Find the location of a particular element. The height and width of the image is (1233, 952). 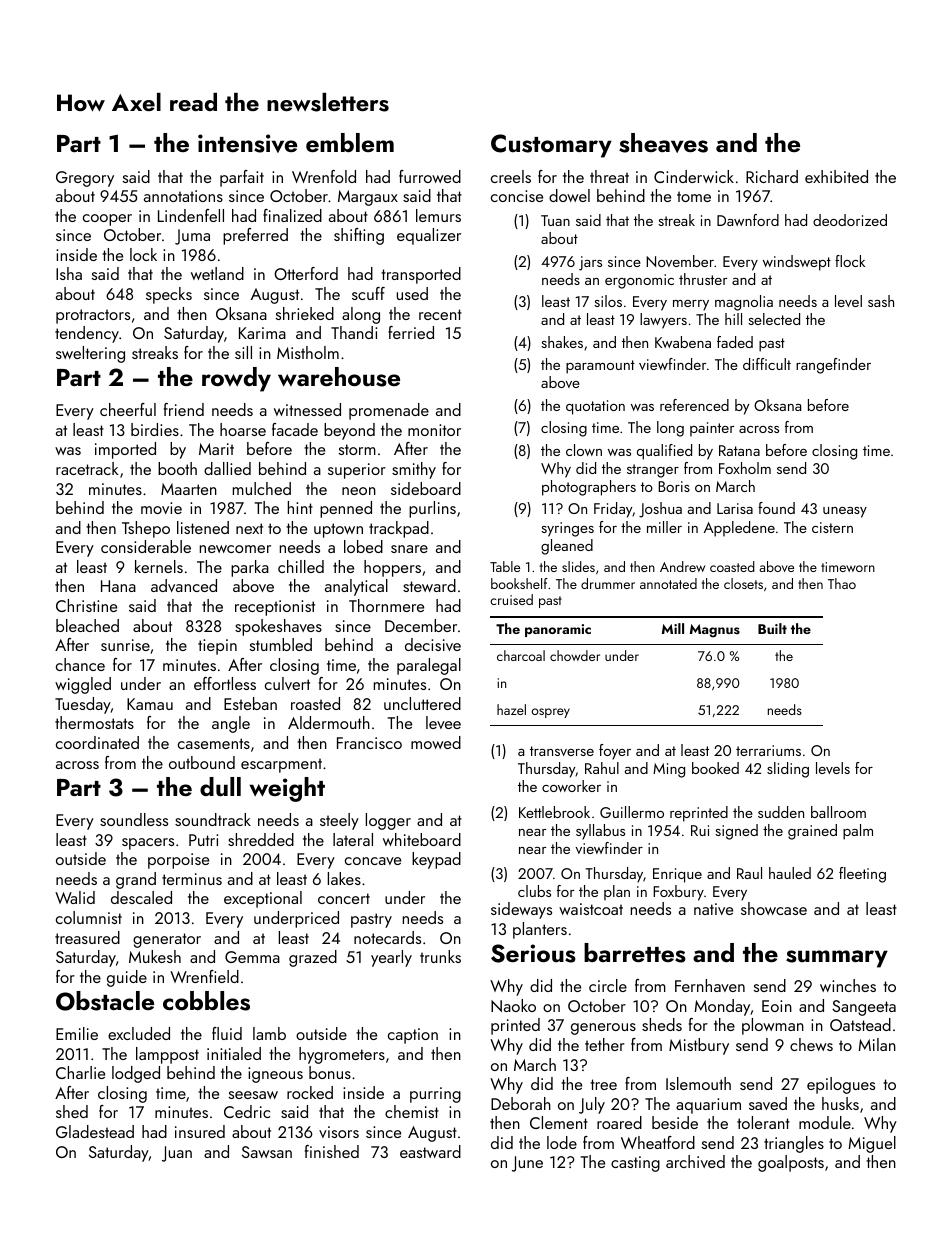

syllabus is located at coordinates (600, 832).
